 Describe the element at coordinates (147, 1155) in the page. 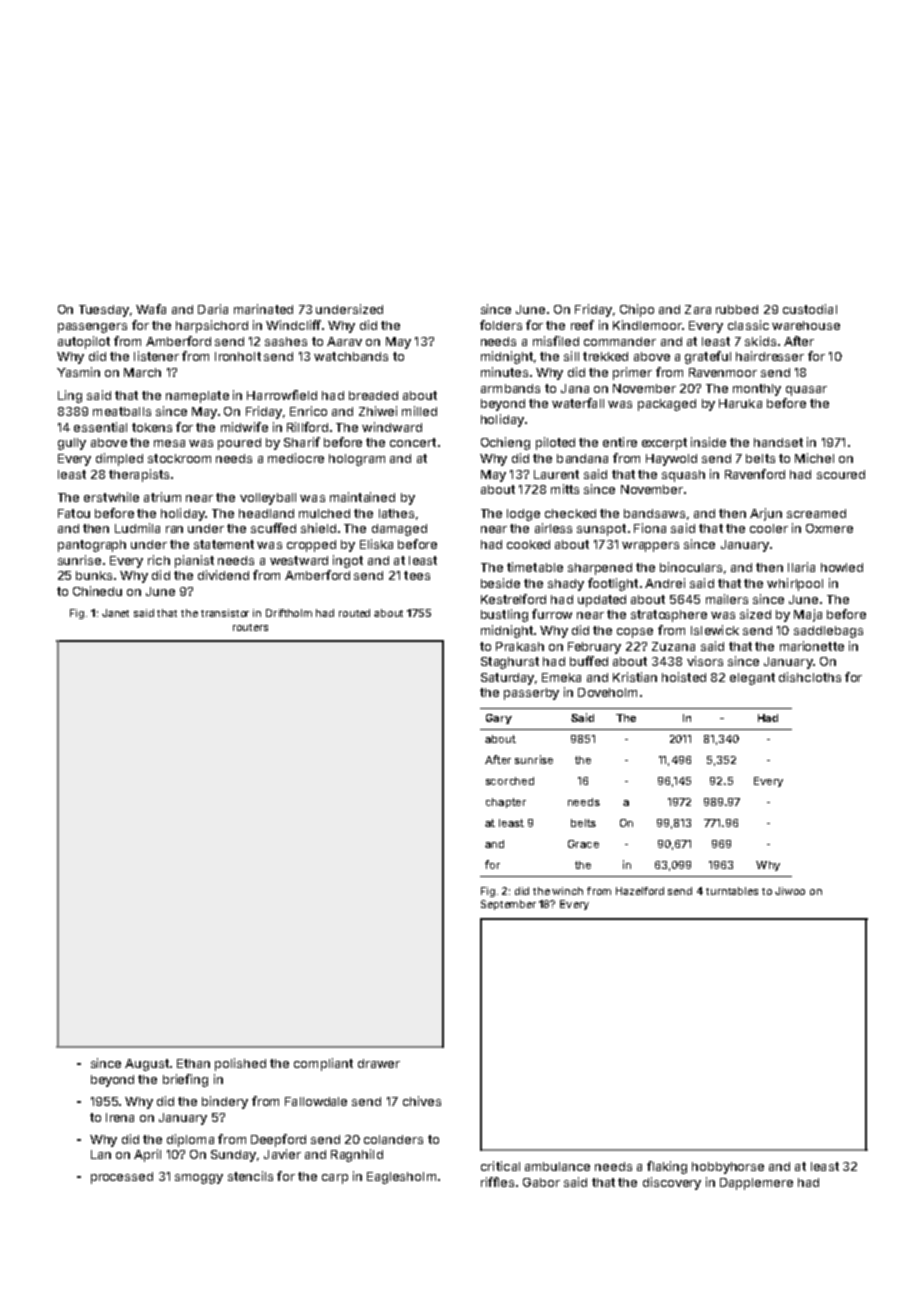

I see `April` at that location.
